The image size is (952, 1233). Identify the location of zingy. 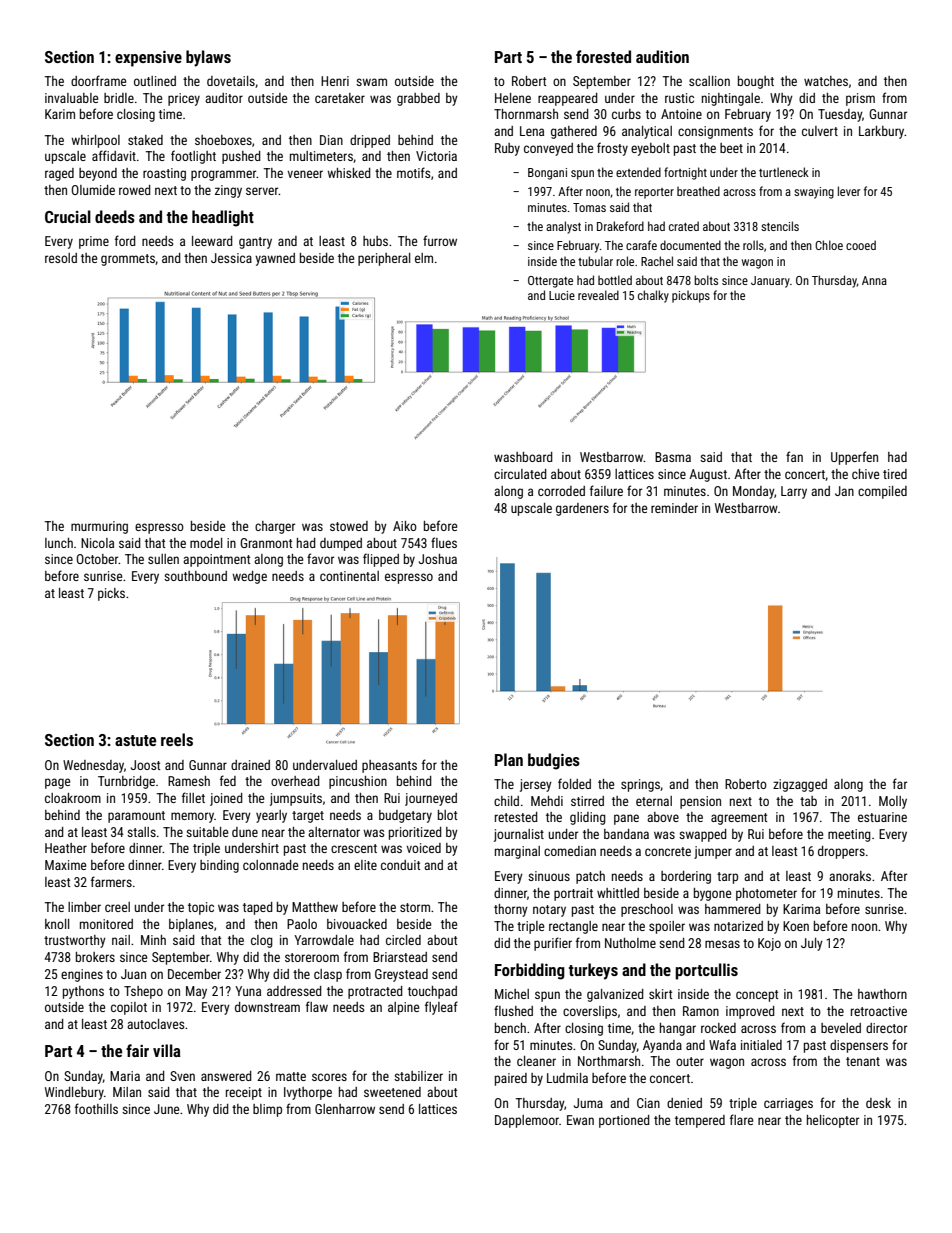
(228, 191).
